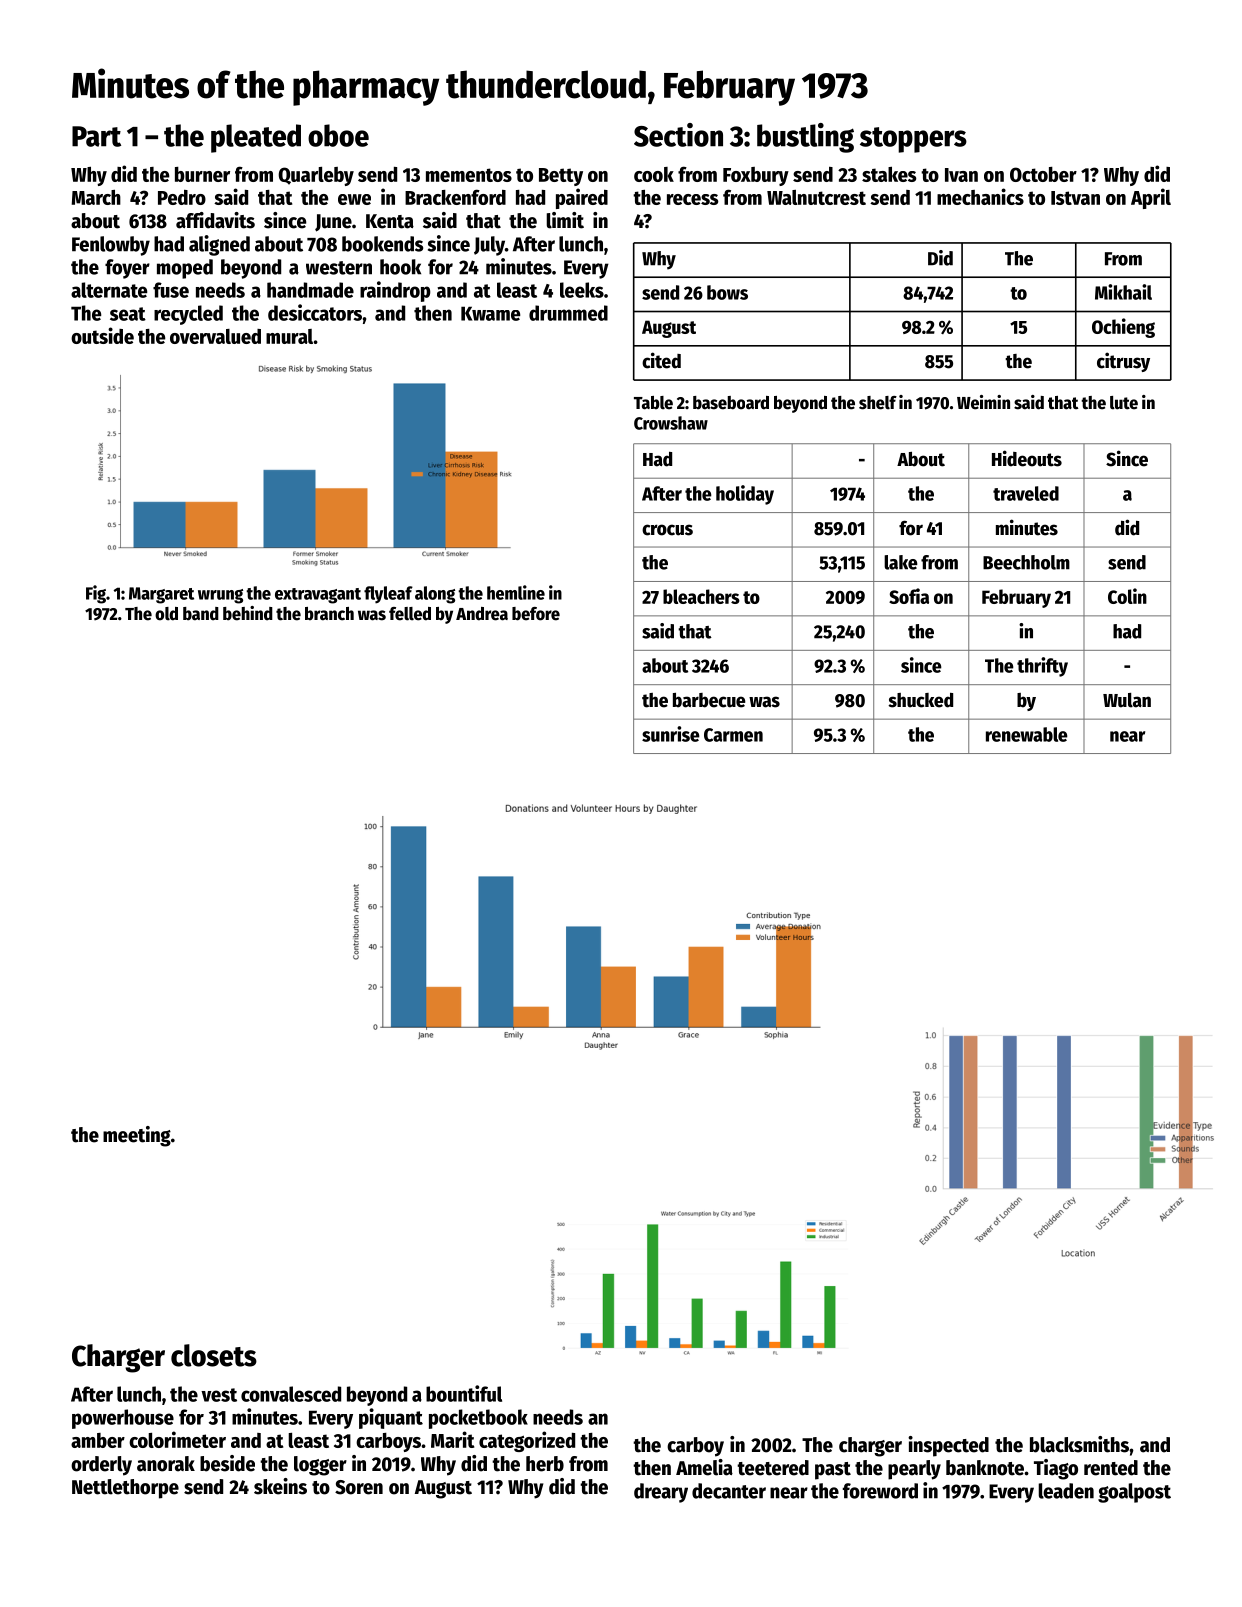 The image size is (1242, 1607). Describe the element at coordinates (678, 135) in the screenshot. I see `Section` at that location.
